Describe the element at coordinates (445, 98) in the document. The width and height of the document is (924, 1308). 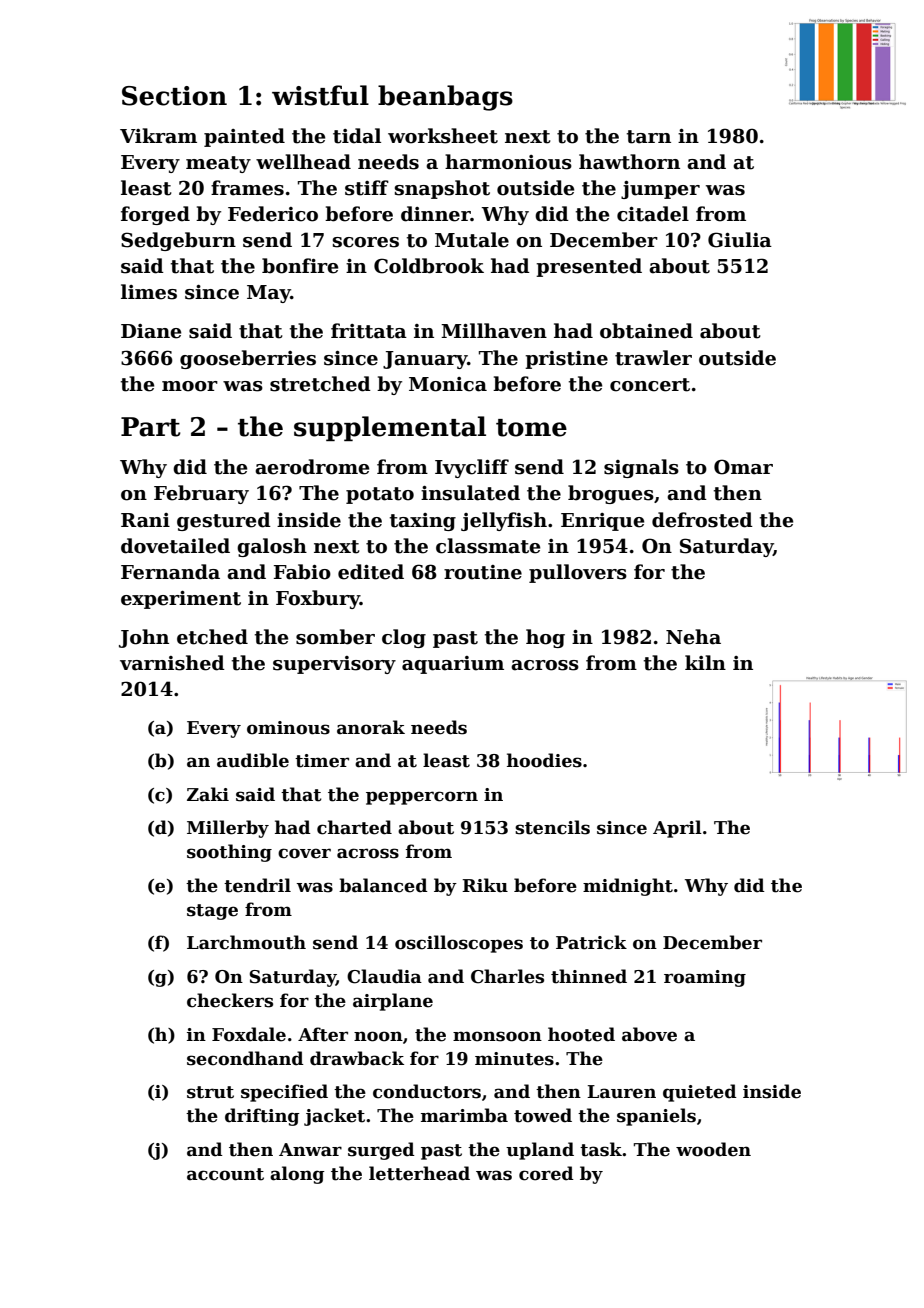
I see `beanbags` at that location.
